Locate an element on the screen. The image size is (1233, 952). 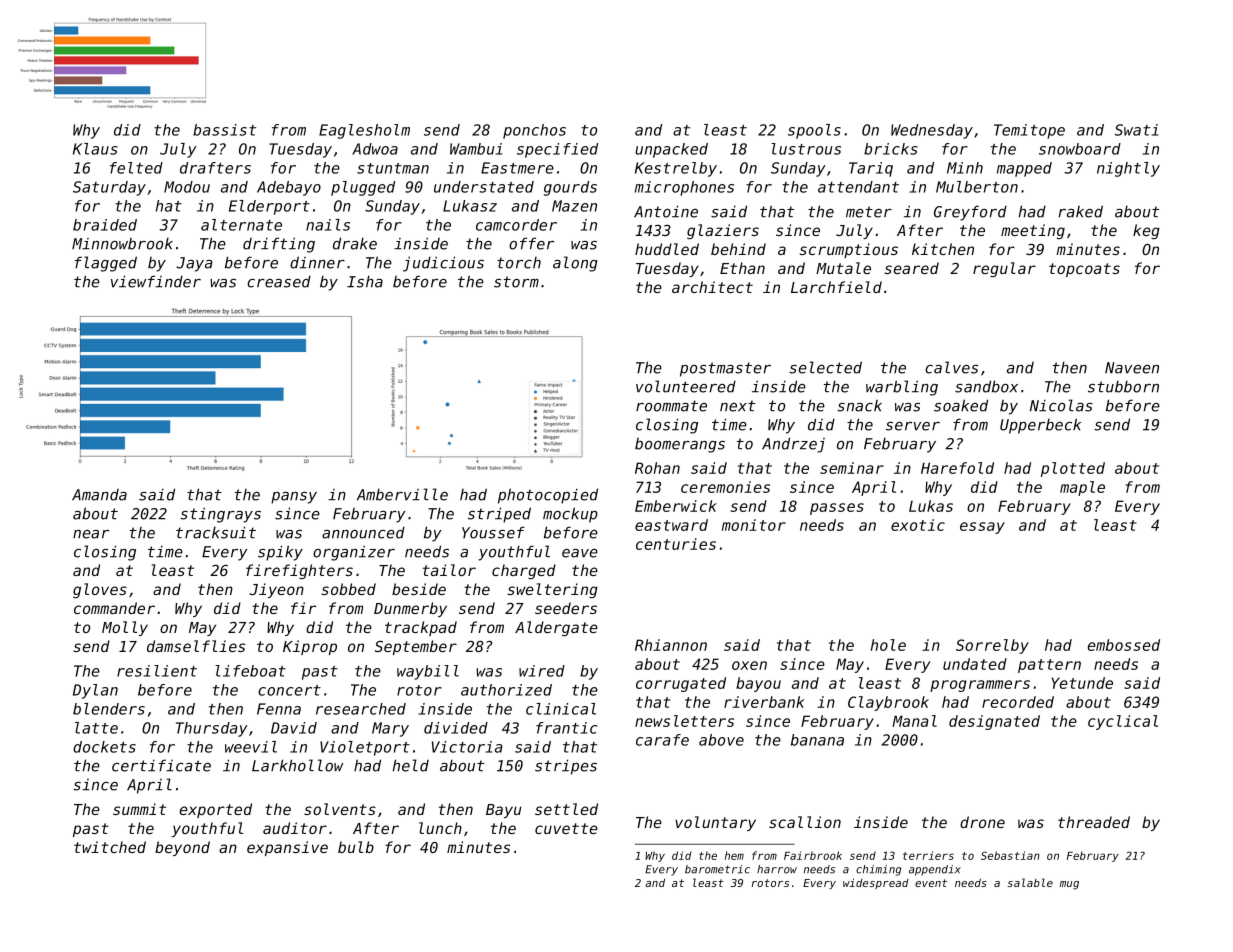
expansive is located at coordinates (287, 848).
